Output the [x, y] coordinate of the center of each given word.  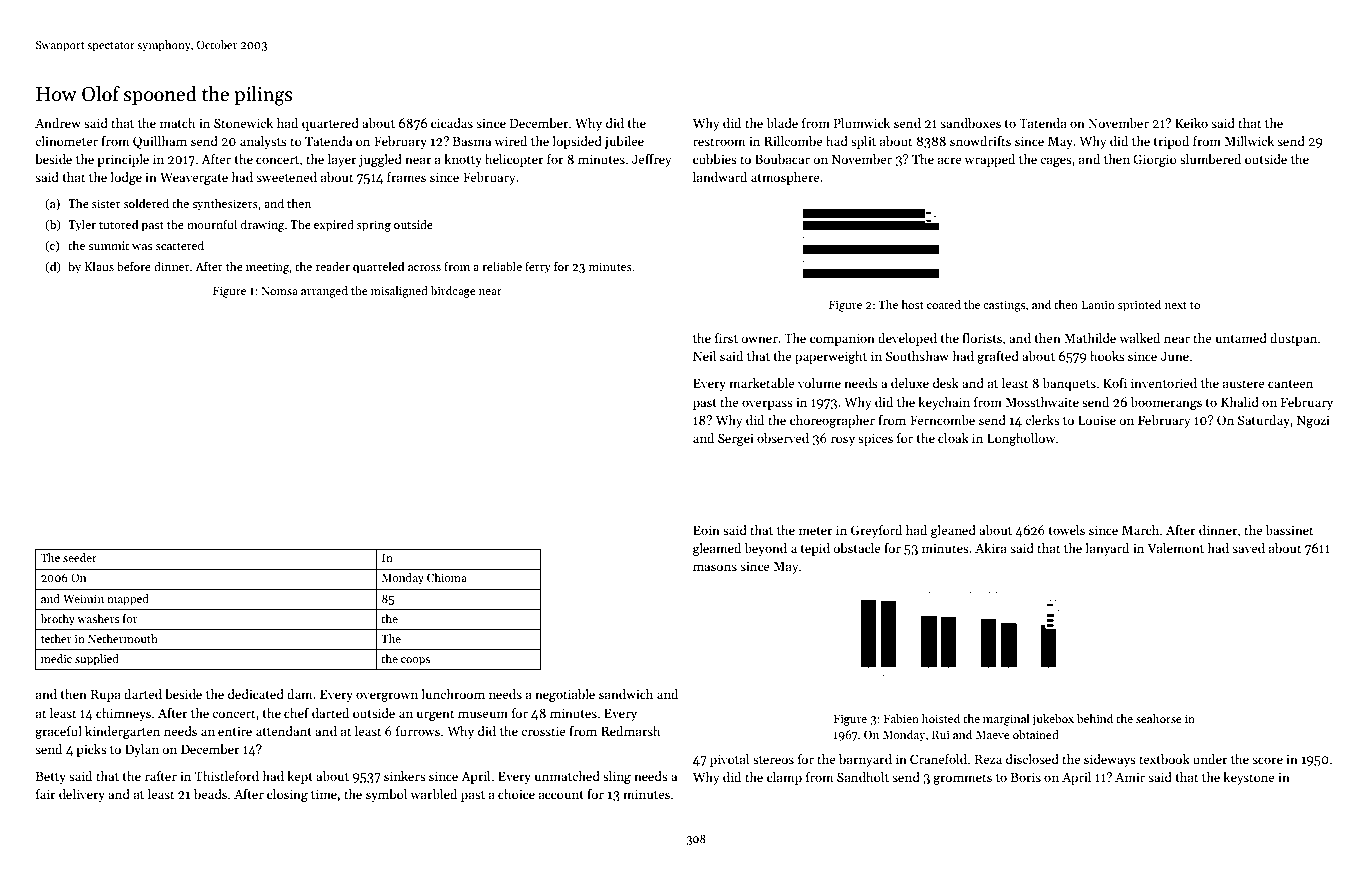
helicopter [514, 160]
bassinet [1289, 530]
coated [944, 304]
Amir [1130, 777]
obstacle [857, 548]
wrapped [989, 160]
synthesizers [225, 204]
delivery [82, 795]
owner [760, 339]
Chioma [447, 577]
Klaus [99, 266]
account [561, 795]
